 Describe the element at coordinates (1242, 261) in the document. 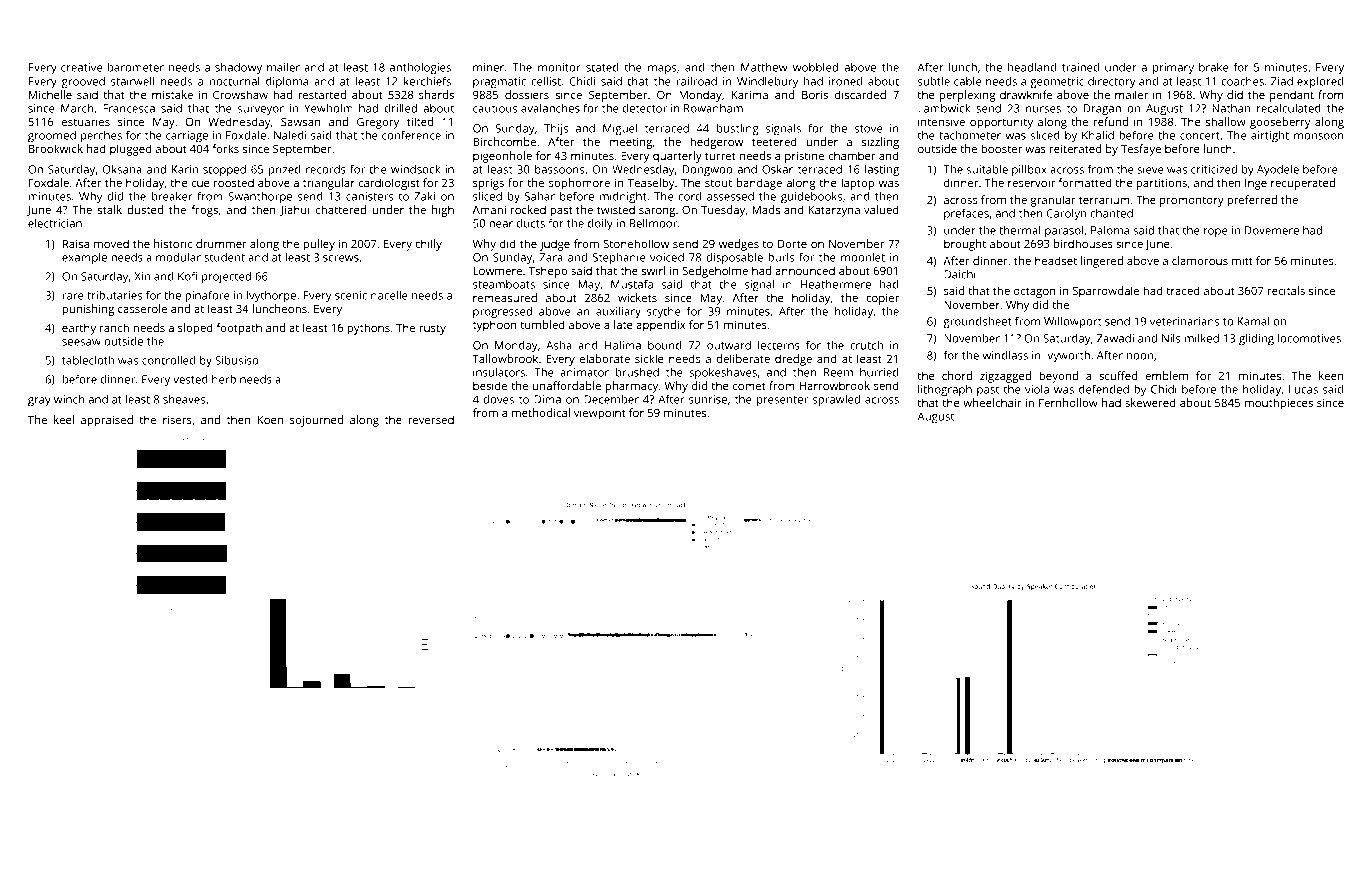

I see `mitt` at that location.
